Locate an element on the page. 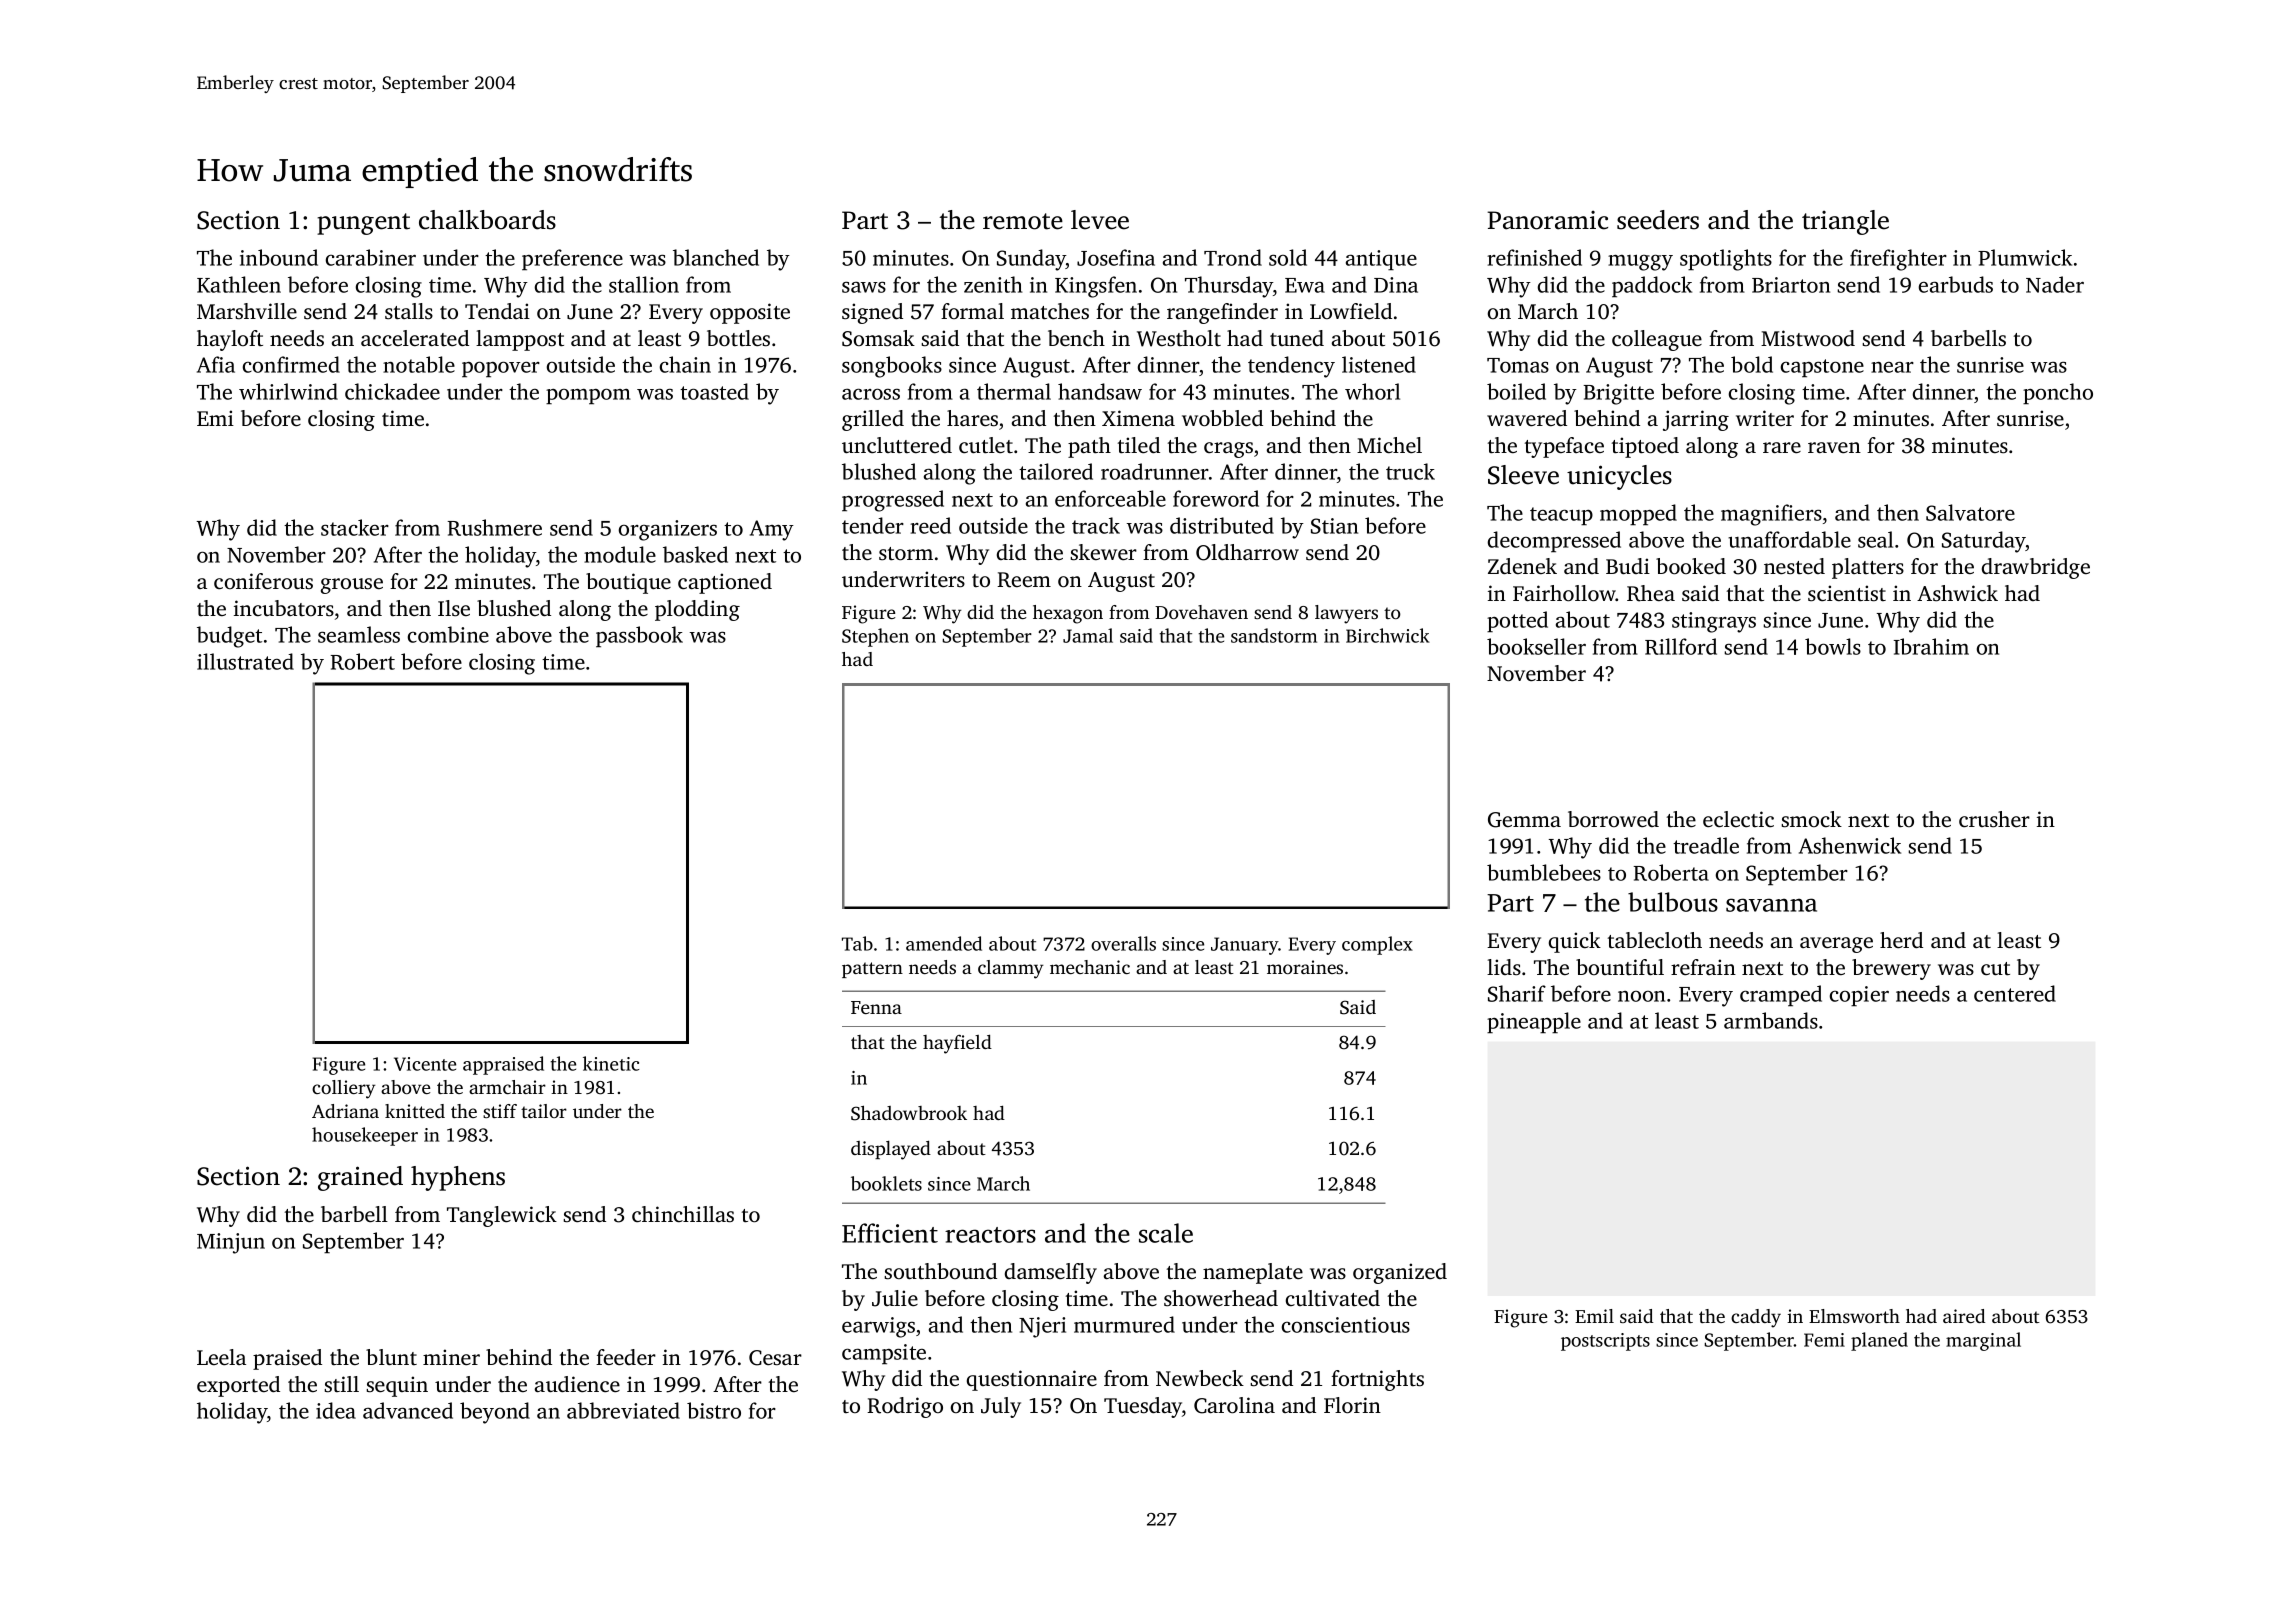 This image has width=2292, height=1620. colliery is located at coordinates (344, 1089).
